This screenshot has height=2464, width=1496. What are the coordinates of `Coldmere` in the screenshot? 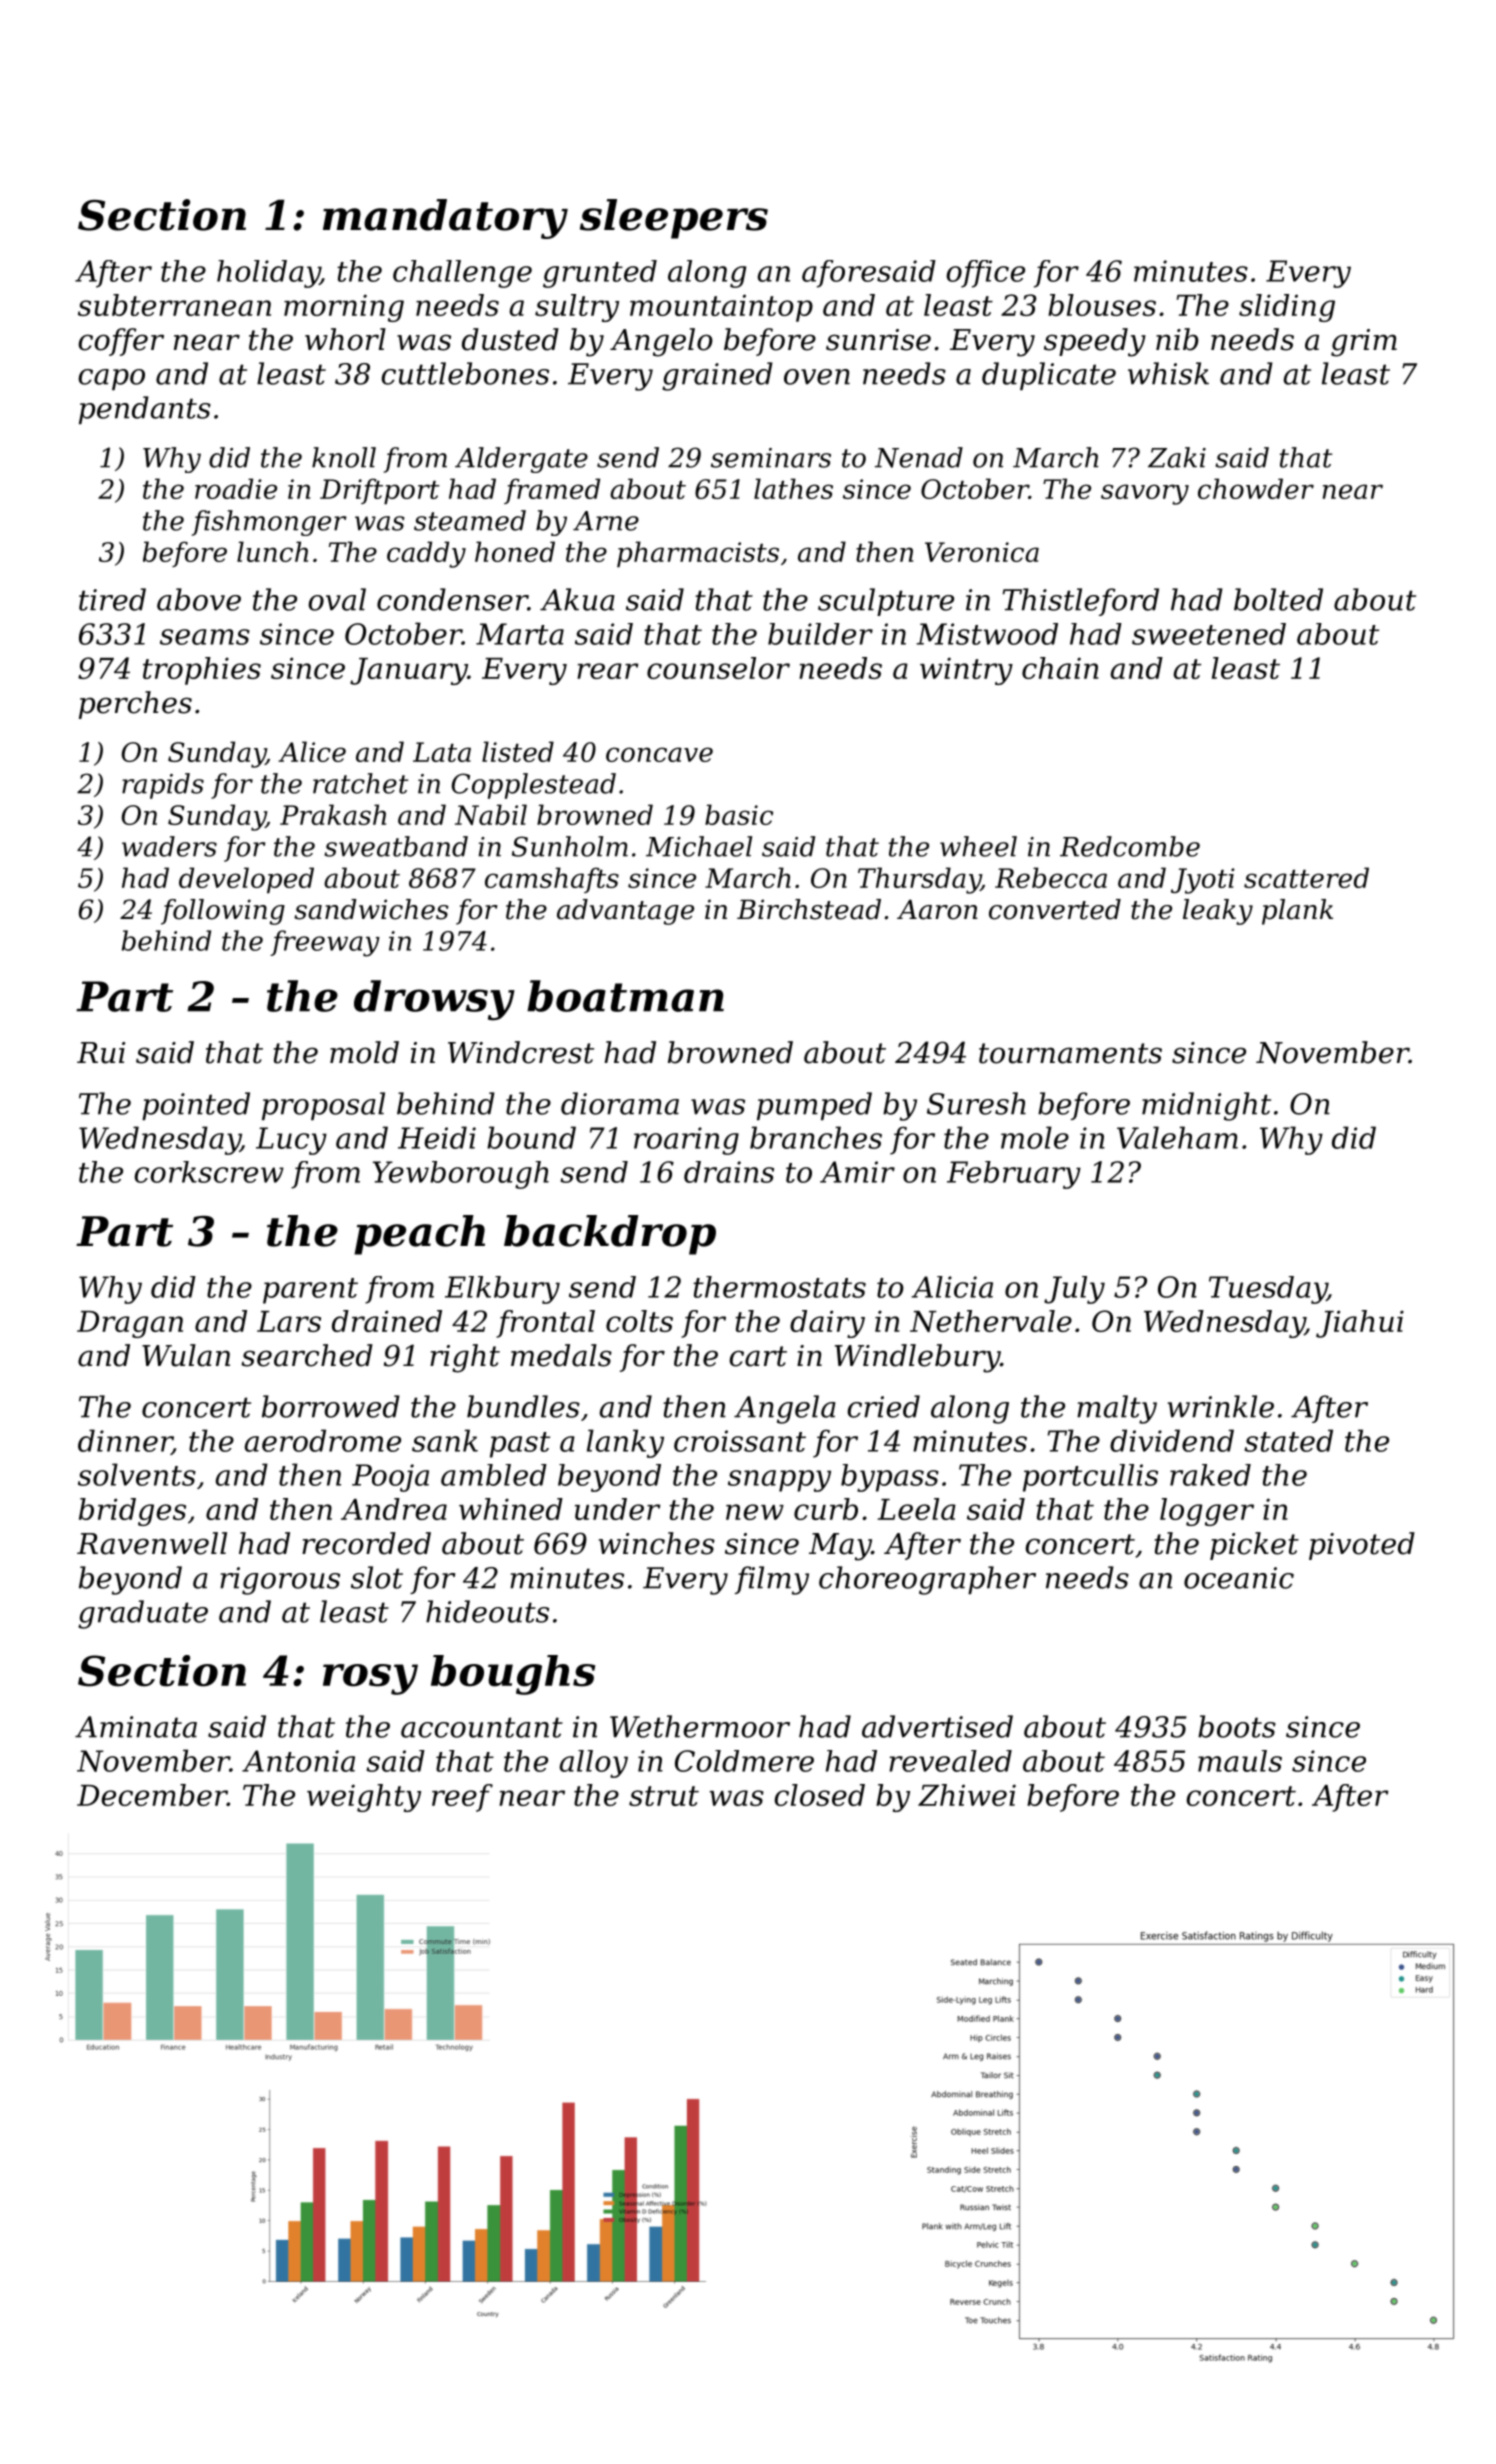 It's located at (744, 1761).
